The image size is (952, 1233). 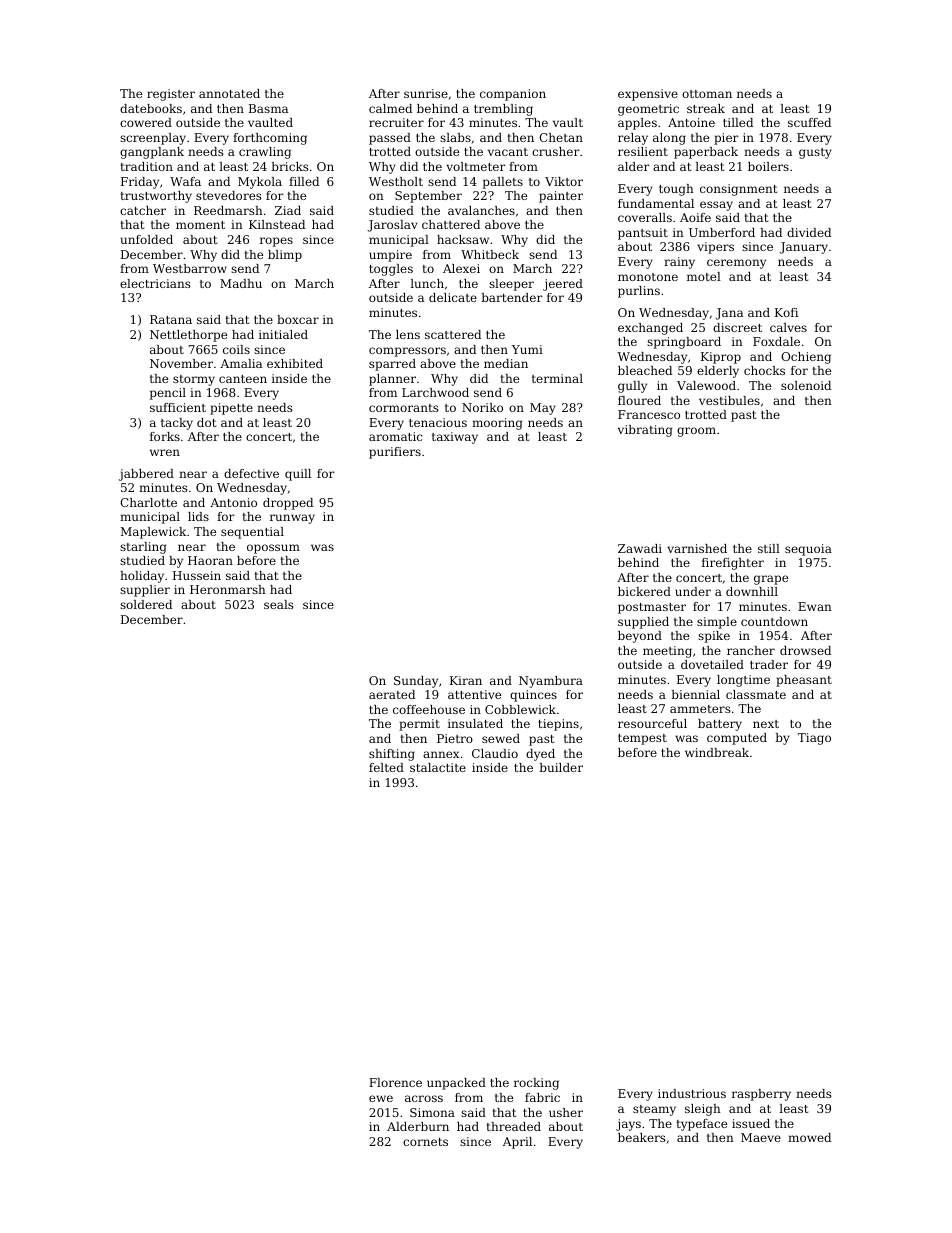 What do you see at coordinates (425, 1142) in the screenshot?
I see `cornets` at bounding box center [425, 1142].
